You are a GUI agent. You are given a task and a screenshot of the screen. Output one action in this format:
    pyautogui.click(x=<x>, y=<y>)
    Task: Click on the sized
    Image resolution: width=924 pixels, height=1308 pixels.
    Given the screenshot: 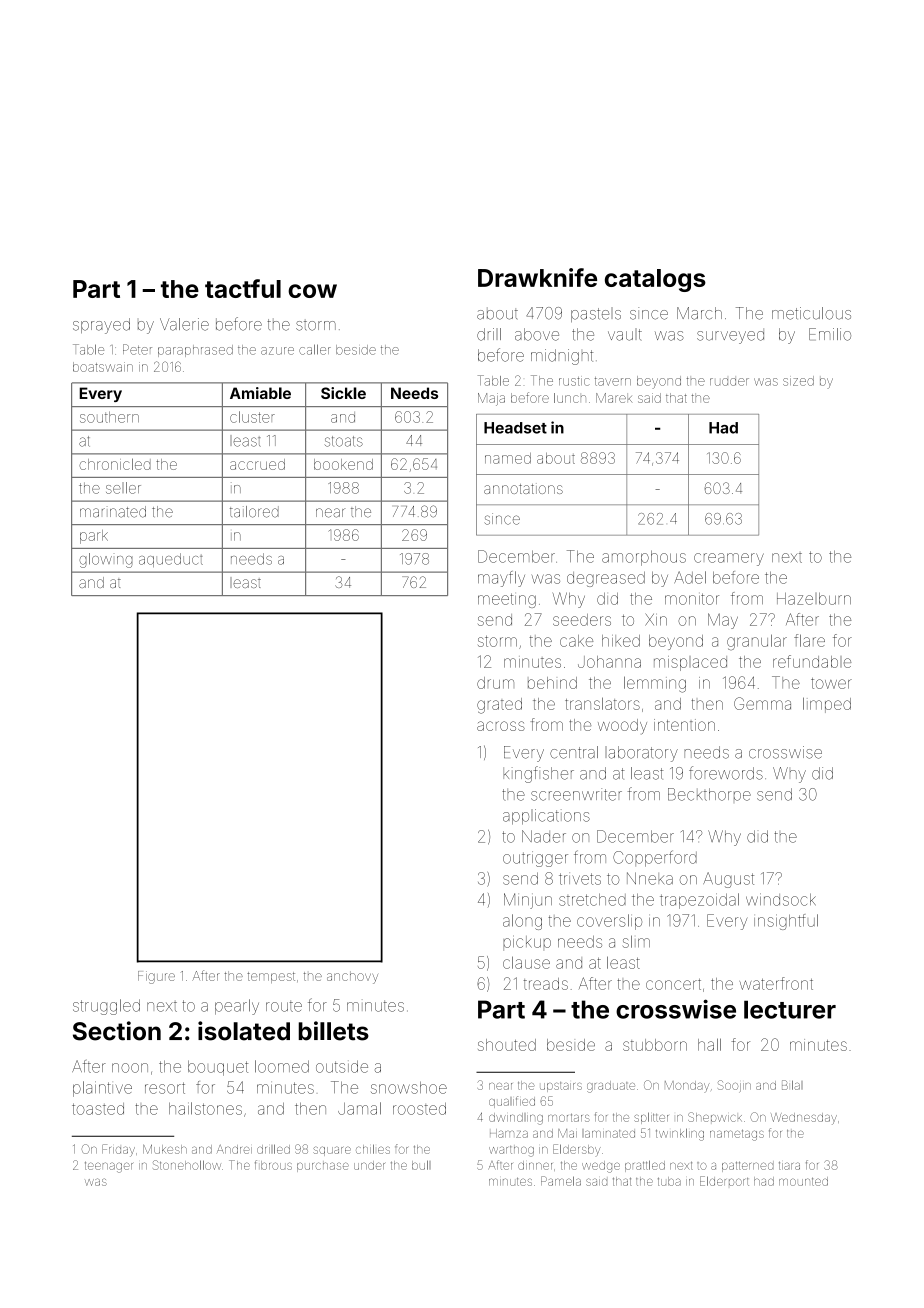 What is the action you would take?
    pyautogui.click(x=798, y=381)
